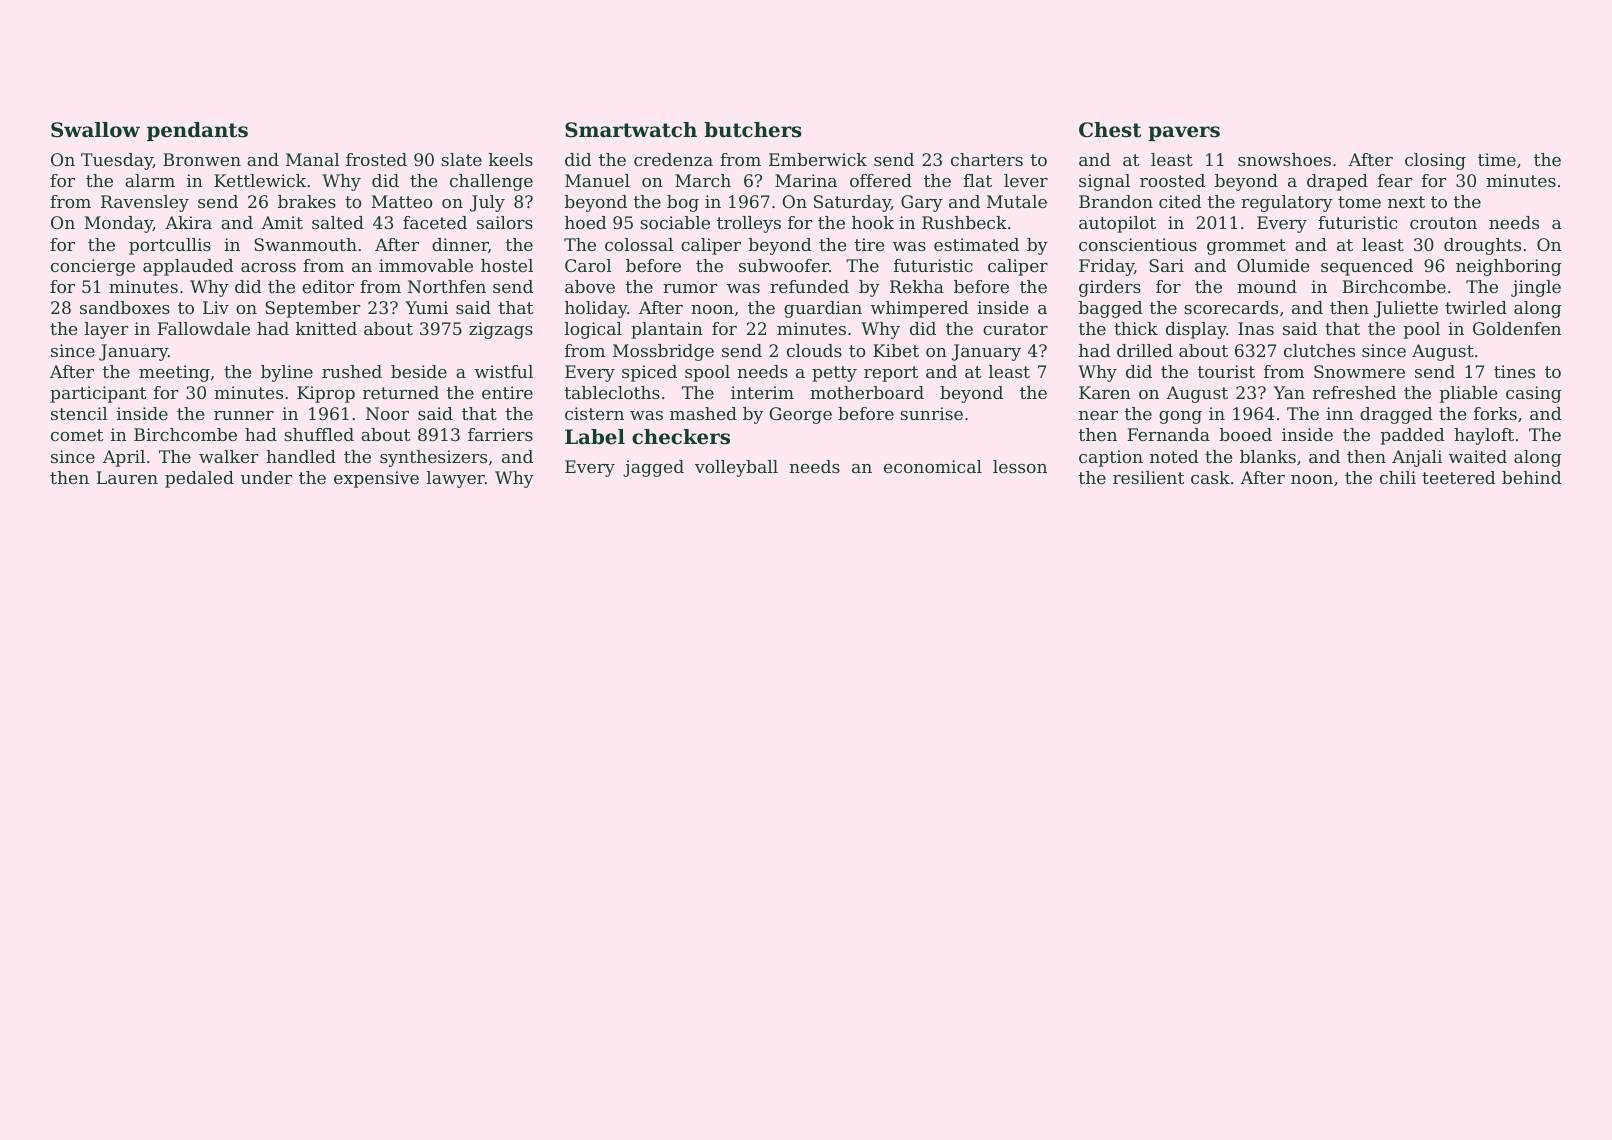 The image size is (1612, 1140). What do you see at coordinates (203, 328) in the screenshot?
I see `Fallowdale` at bounding box center [203, 328].
